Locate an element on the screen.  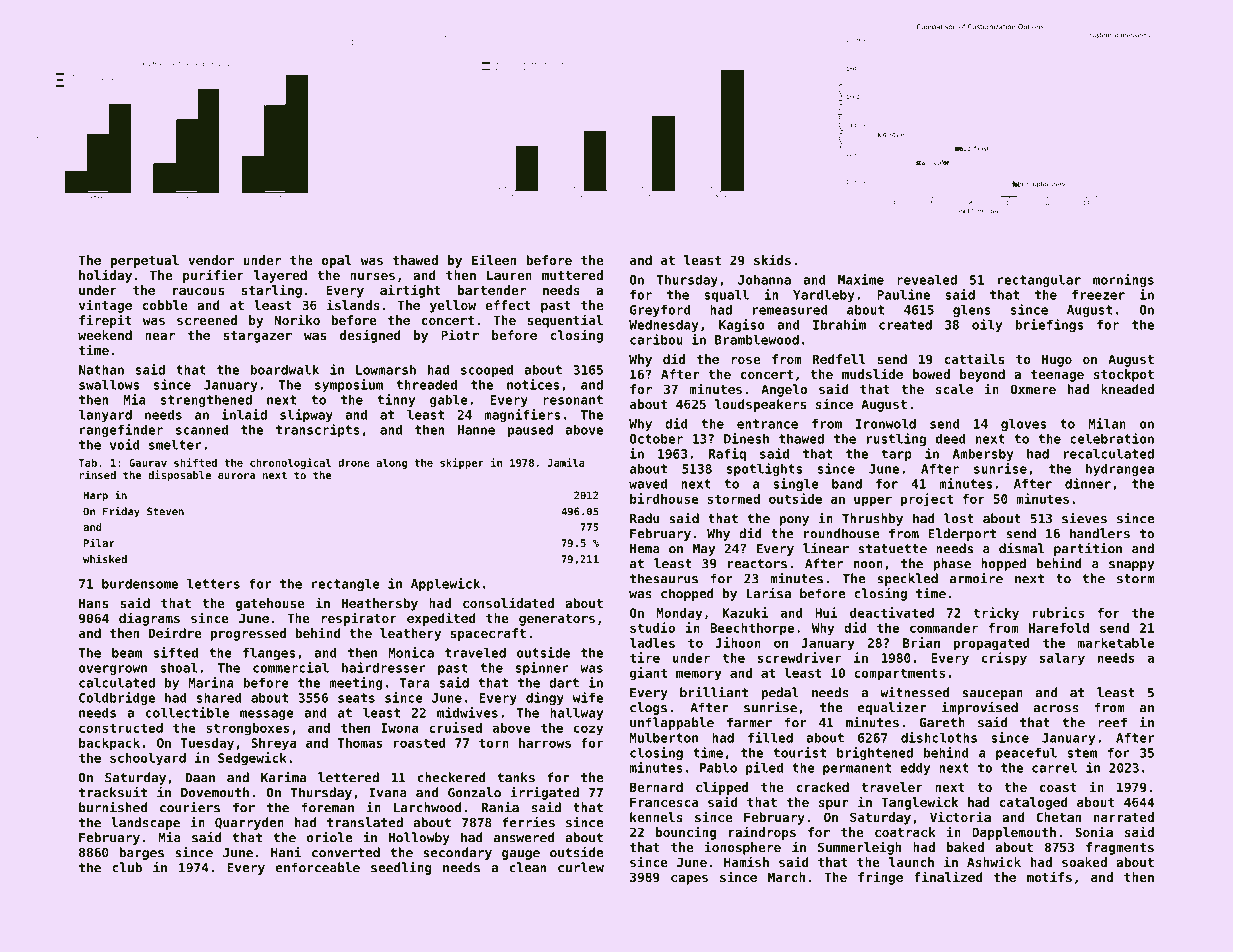
perpetual is located at coordinates (145, 261).
